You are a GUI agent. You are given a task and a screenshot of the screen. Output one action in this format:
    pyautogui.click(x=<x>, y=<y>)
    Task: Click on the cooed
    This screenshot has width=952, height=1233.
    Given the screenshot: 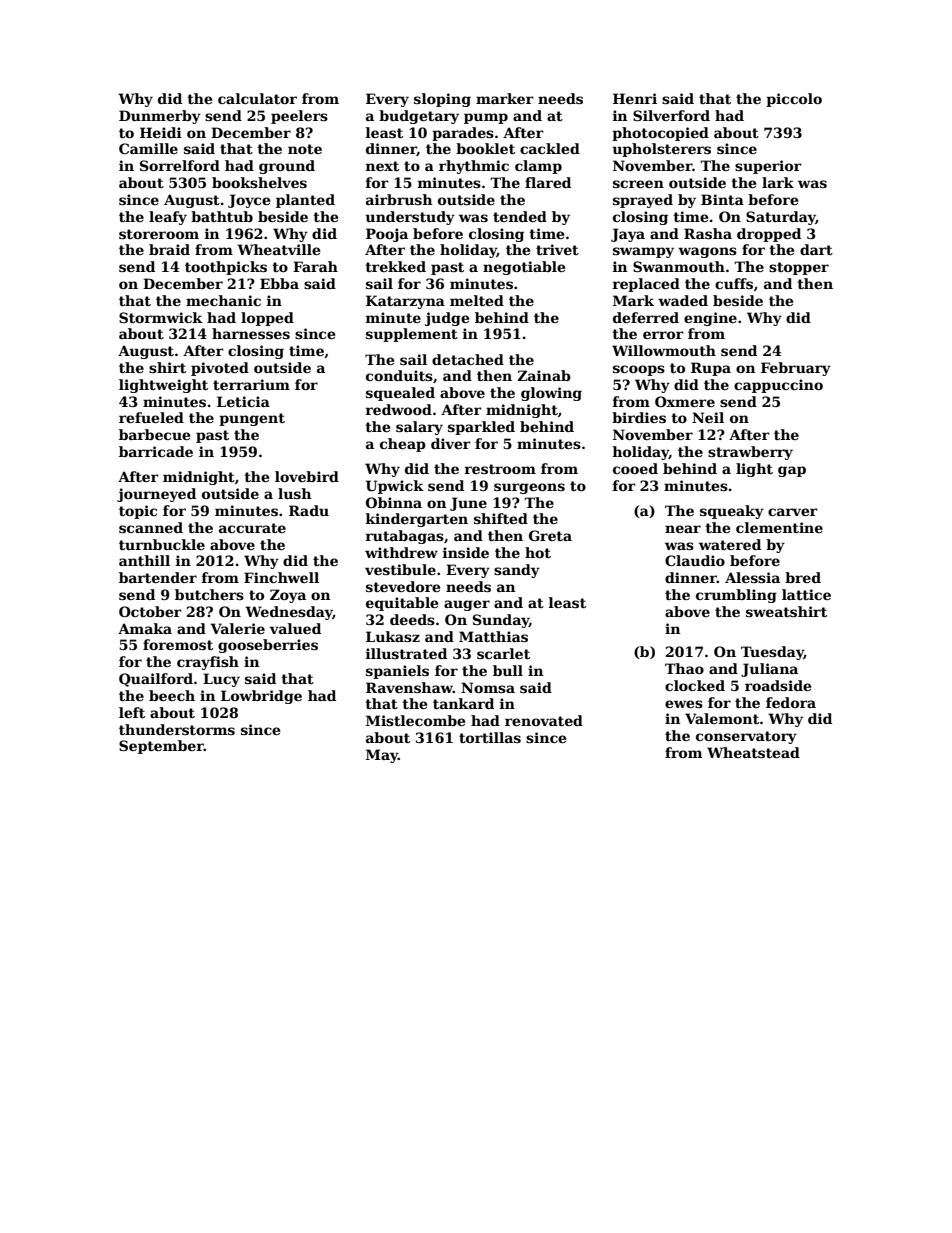 What is the action you would take?
    pyautogui.click(x=635, y=468)
